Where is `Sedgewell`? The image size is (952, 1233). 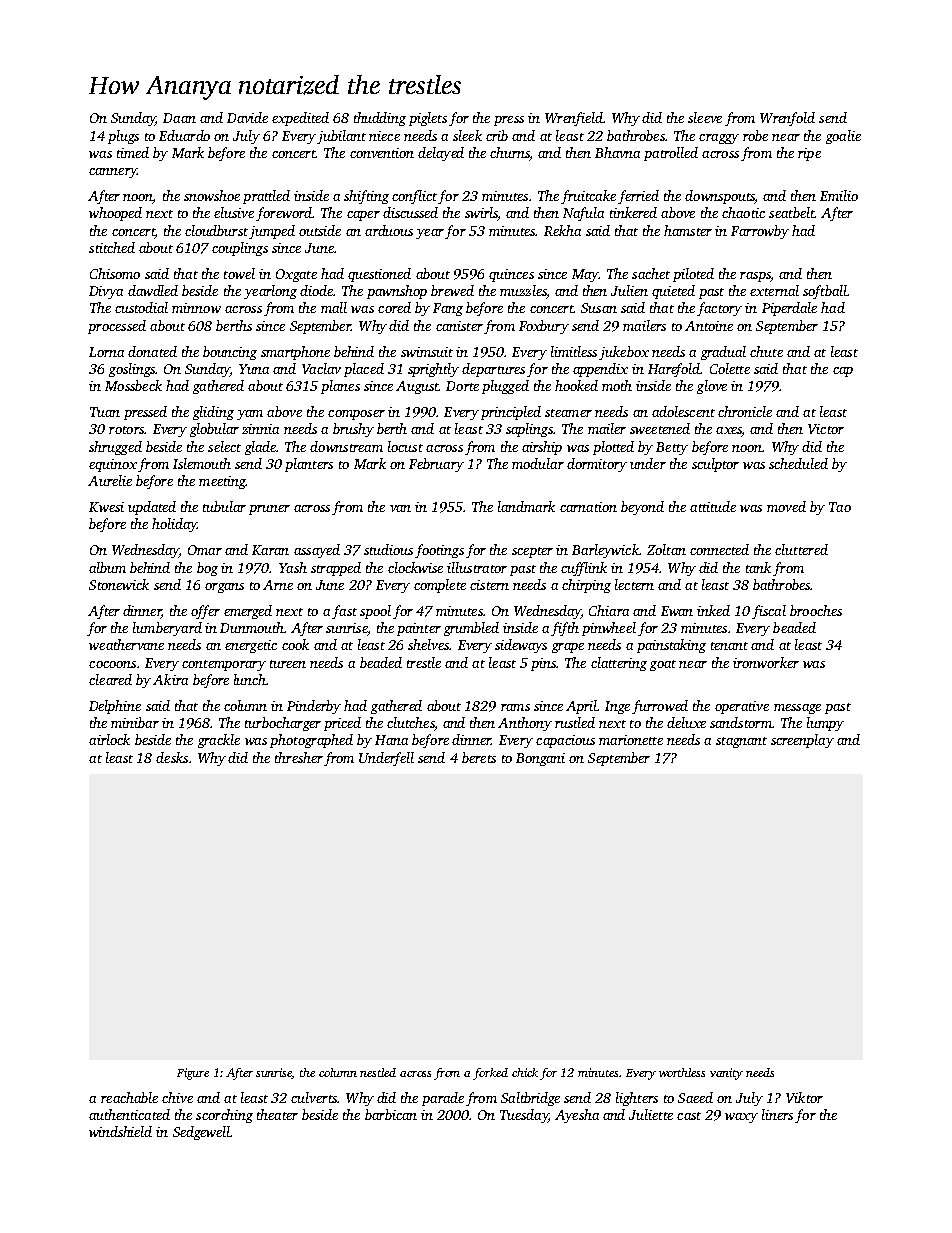 Sedgewell is located at coordinates (201, 1133).
